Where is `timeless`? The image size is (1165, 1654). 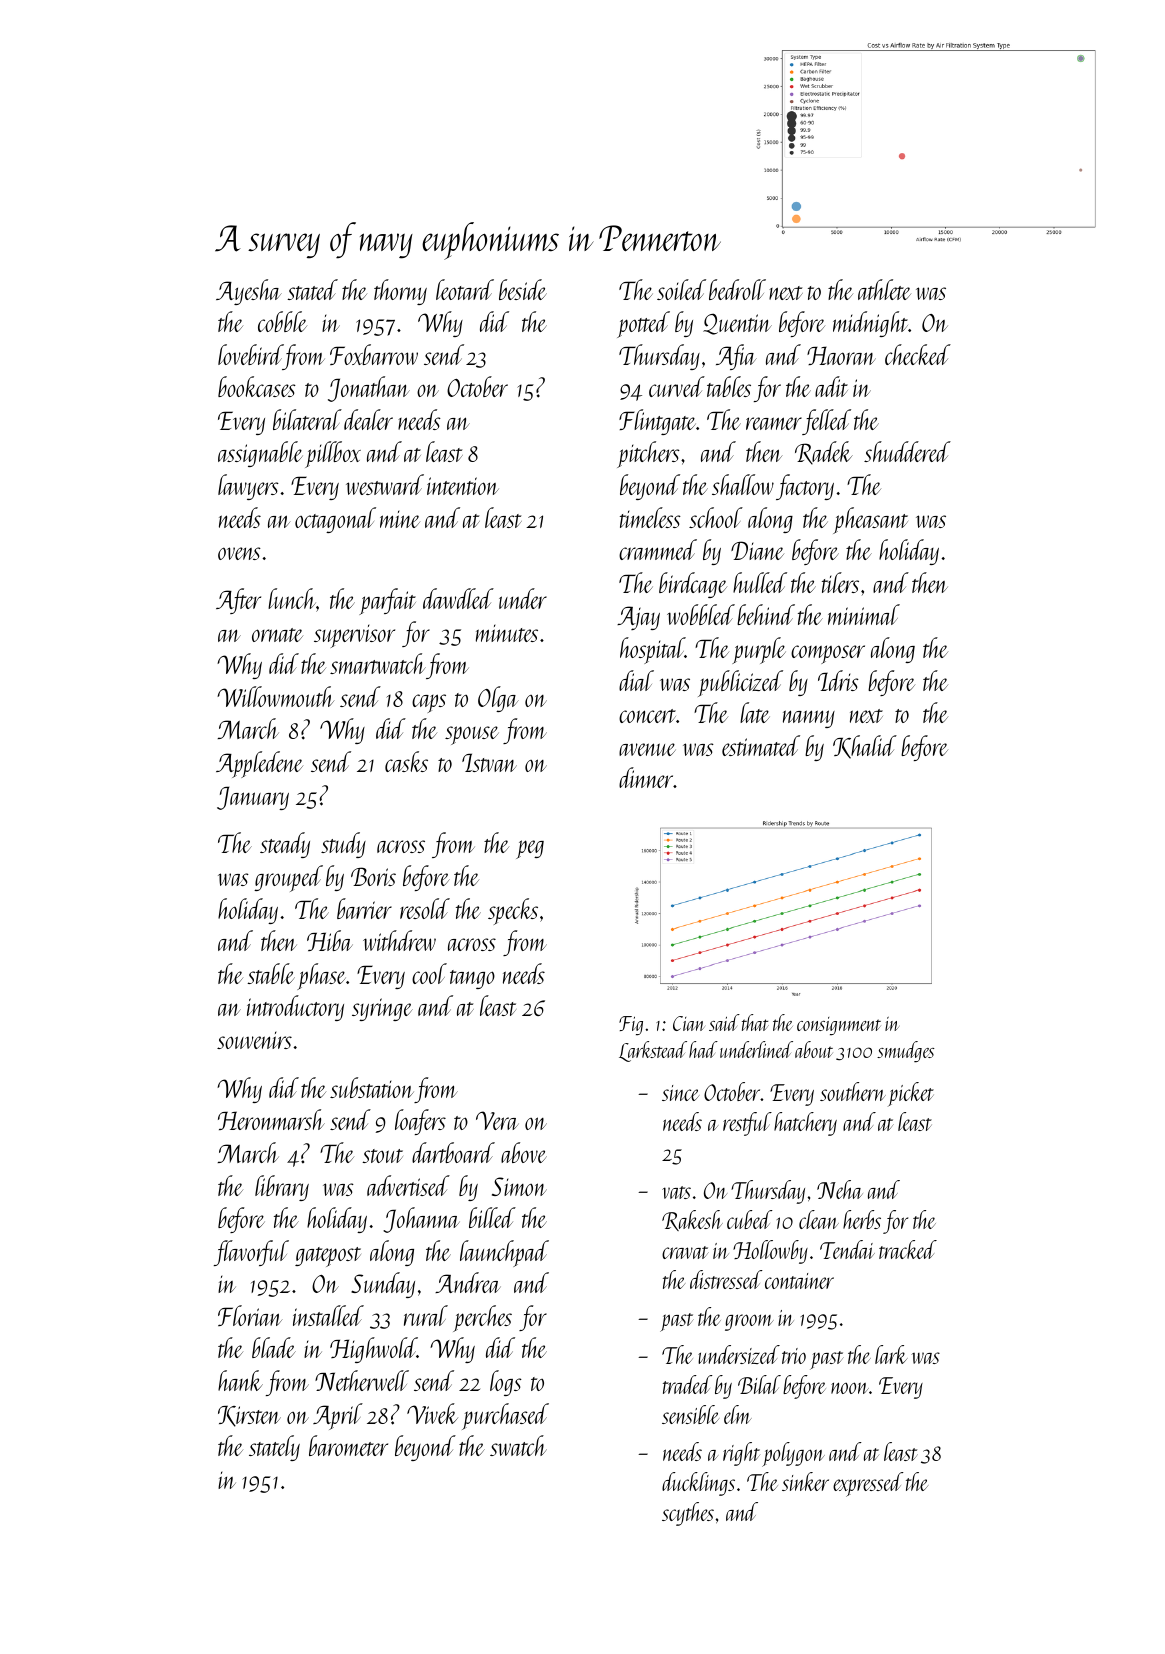
timeless is located at coordinates (650, 517).
